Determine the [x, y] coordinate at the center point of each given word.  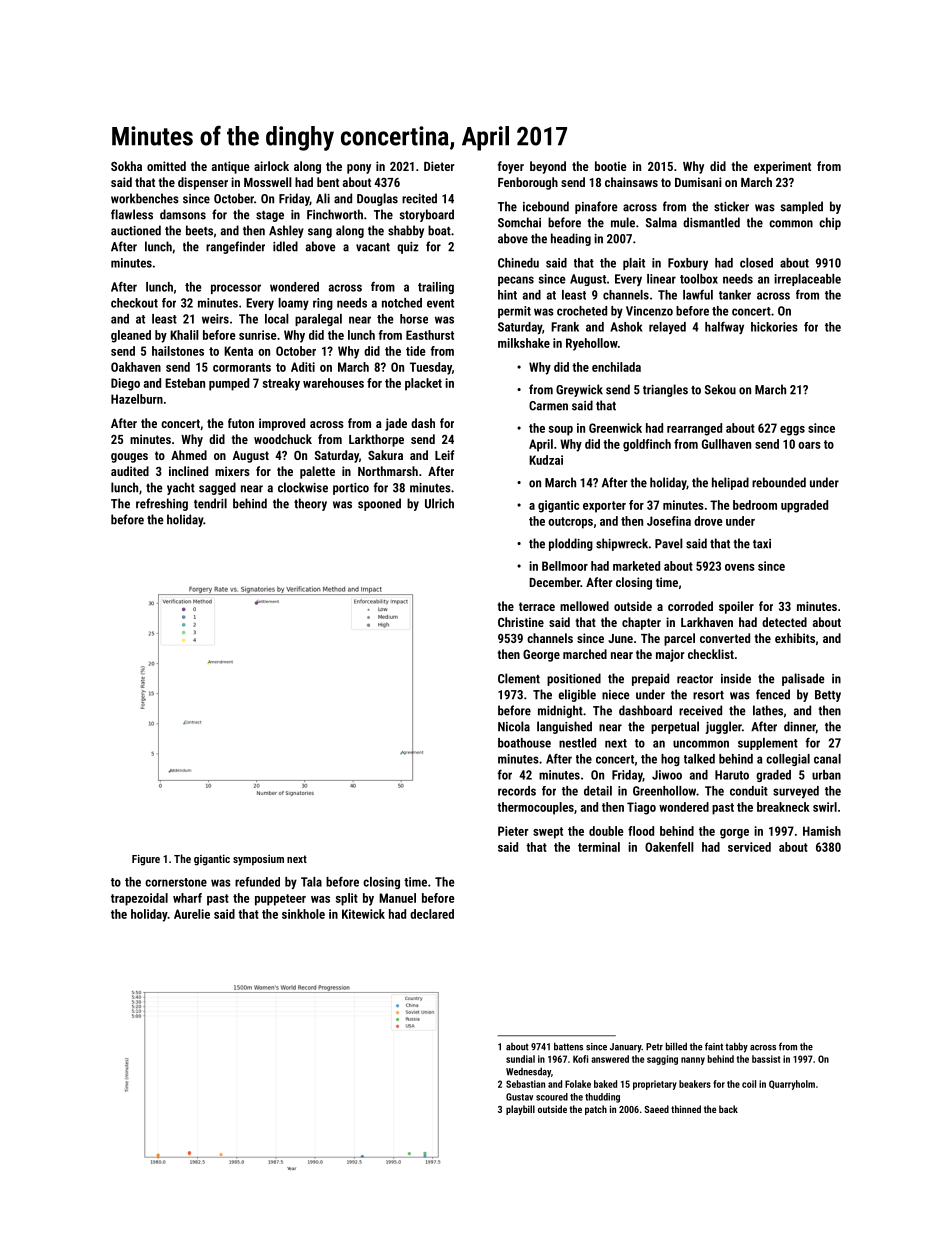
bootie [611, 166]
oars [809, 445]
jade [396, 424]
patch [596, 1110]
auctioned [136, 230]
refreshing [162, 504]
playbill [520, 1110]
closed [756, 263]
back [728, 1109]
